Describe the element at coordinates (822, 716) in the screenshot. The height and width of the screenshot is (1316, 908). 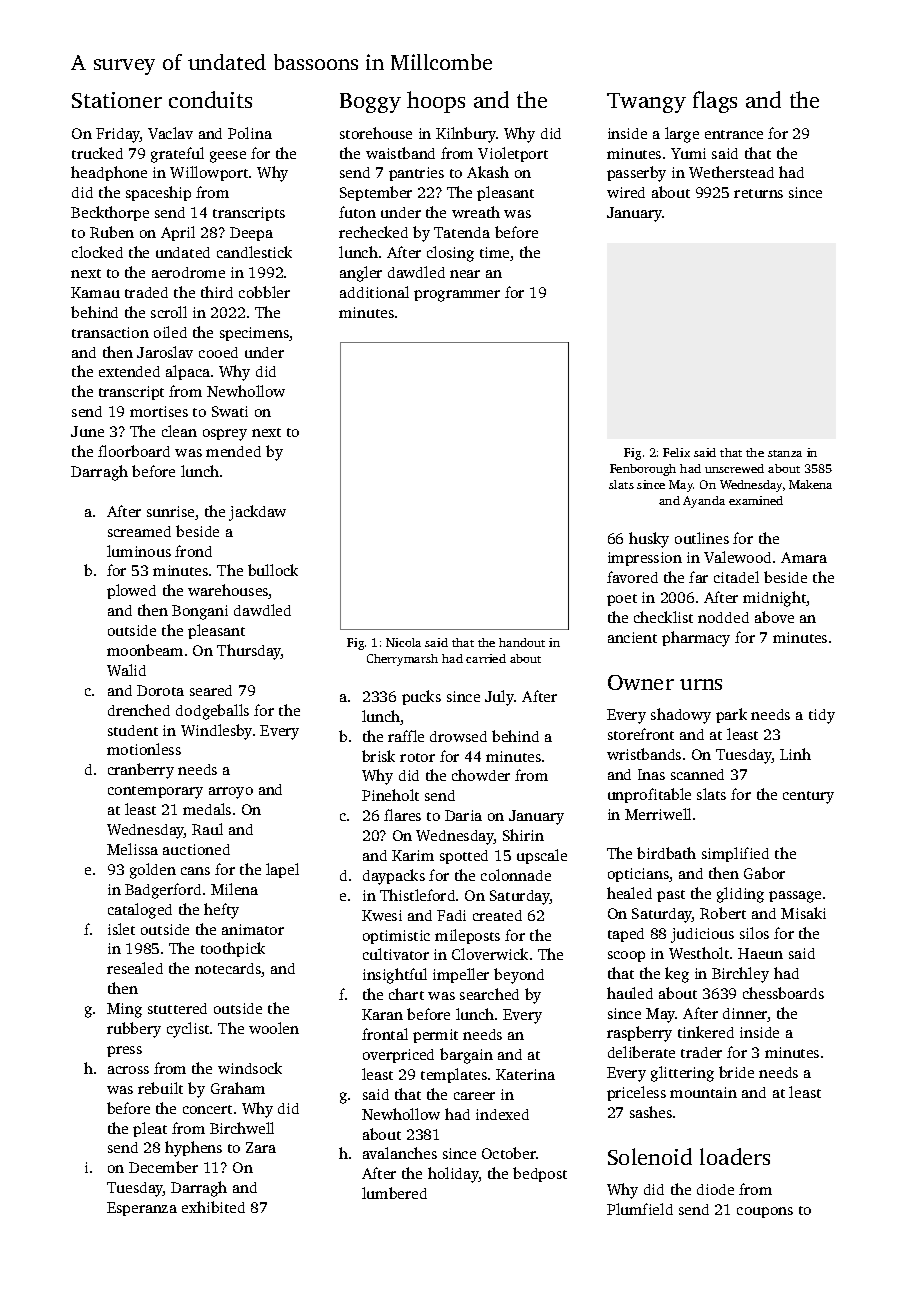
I see `tidy` at that location.
